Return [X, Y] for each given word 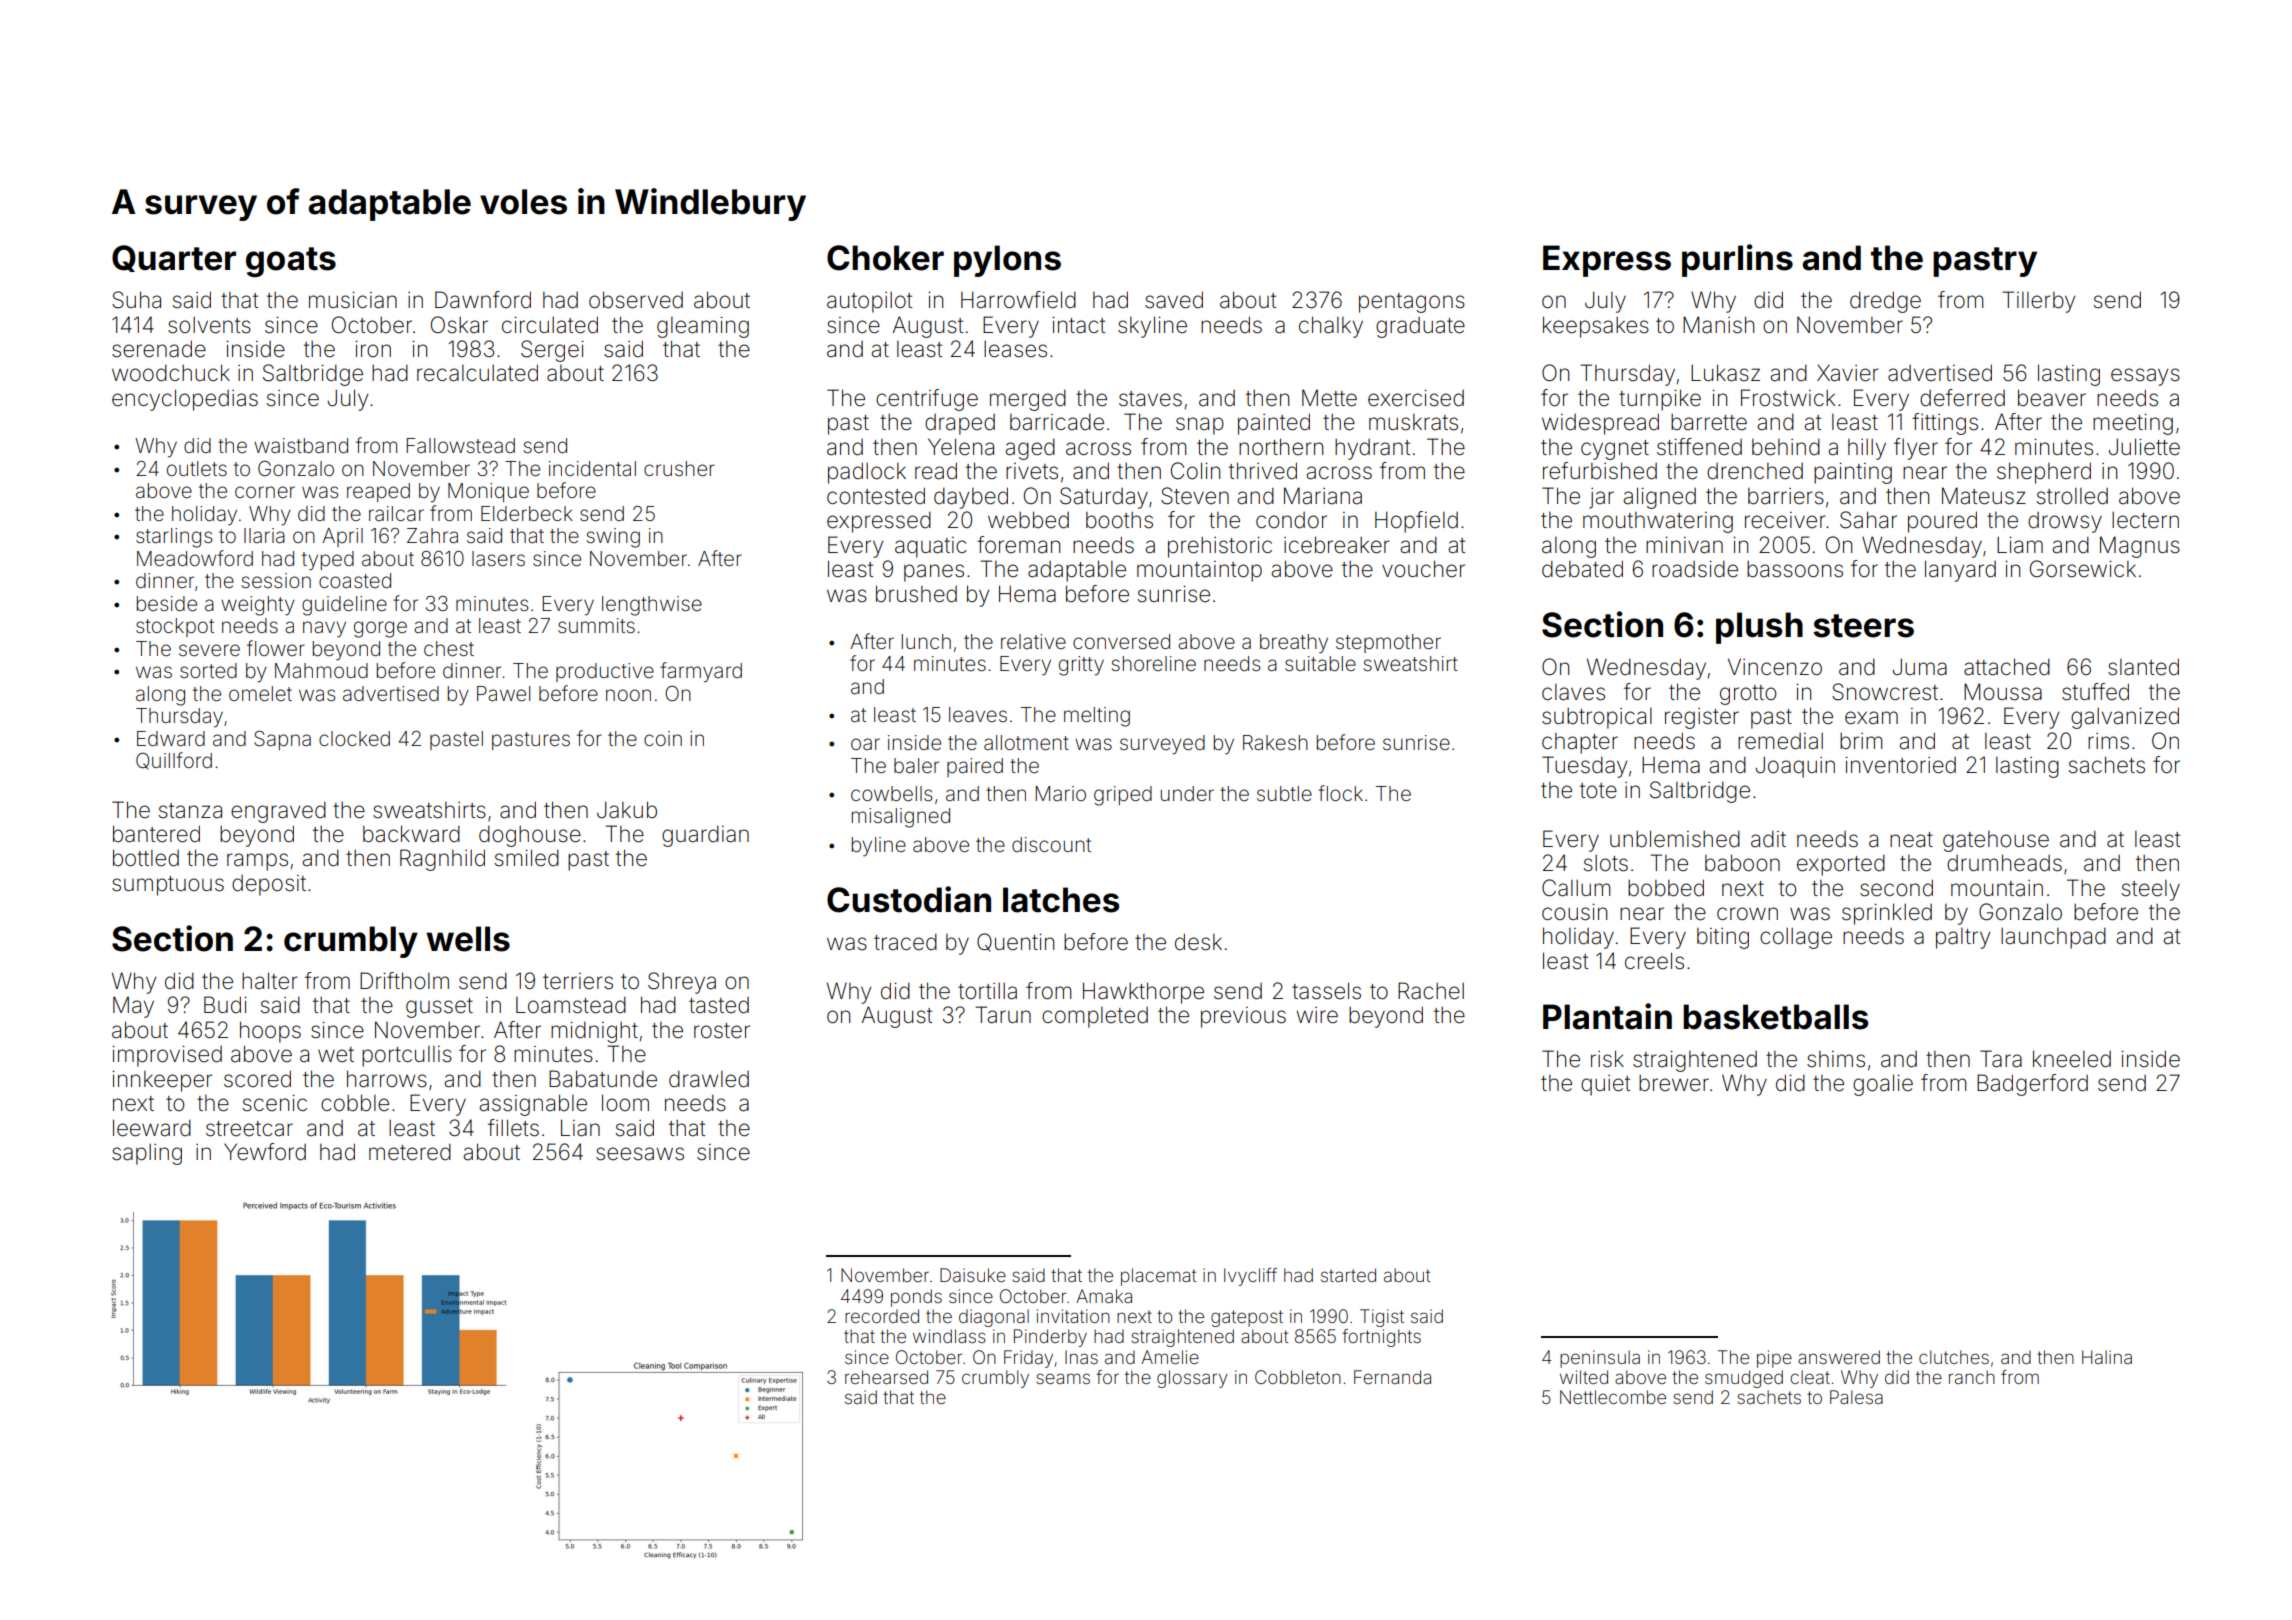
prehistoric [1220, 547]
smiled [527, 858]
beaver [2052, 398]
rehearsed [886, 1377]
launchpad [2053, 938]
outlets [197, 468]
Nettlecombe [1613, 1397]
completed [1095, 1017]
